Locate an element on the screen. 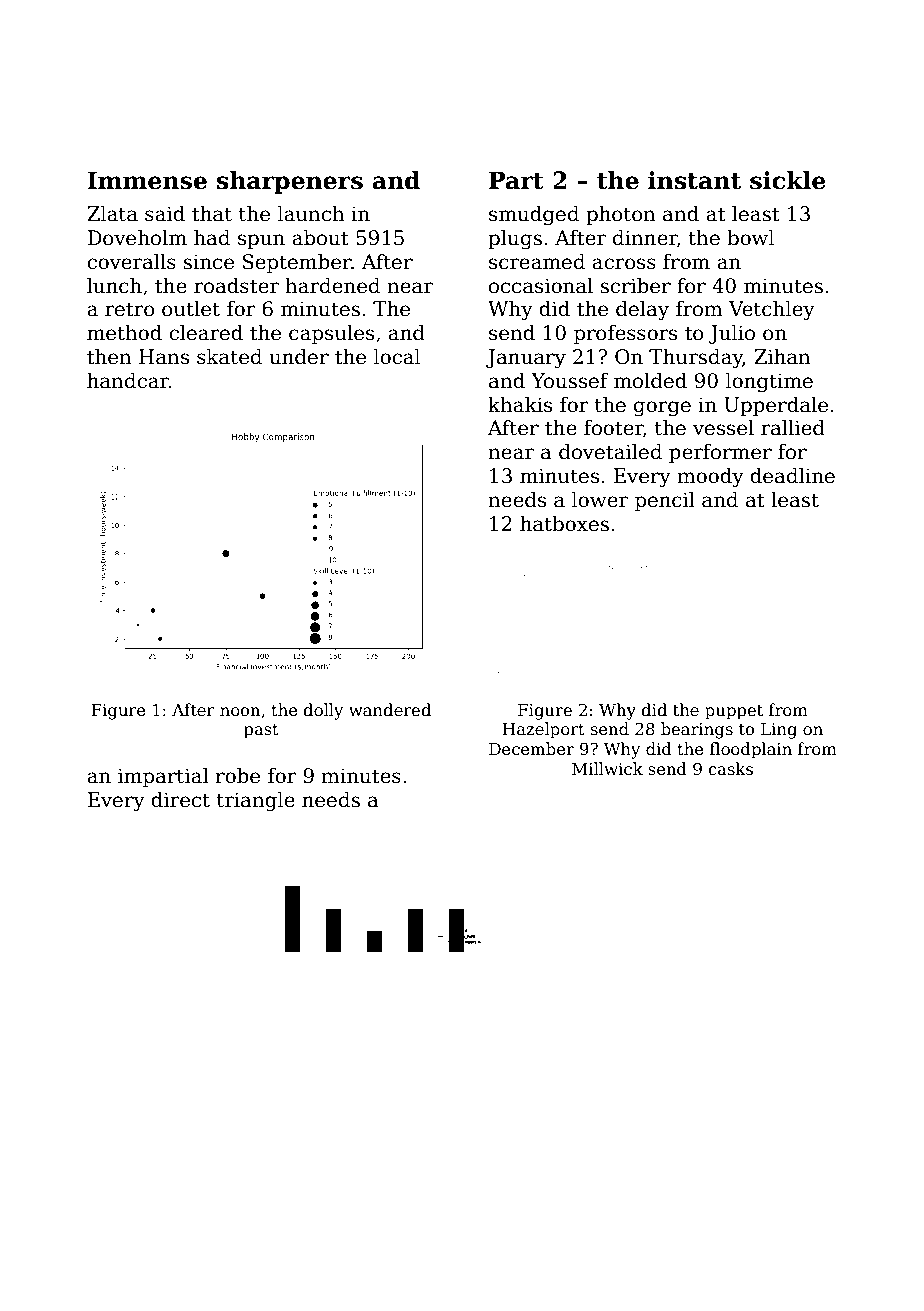  deadline is located at coordinates (792, 476).
